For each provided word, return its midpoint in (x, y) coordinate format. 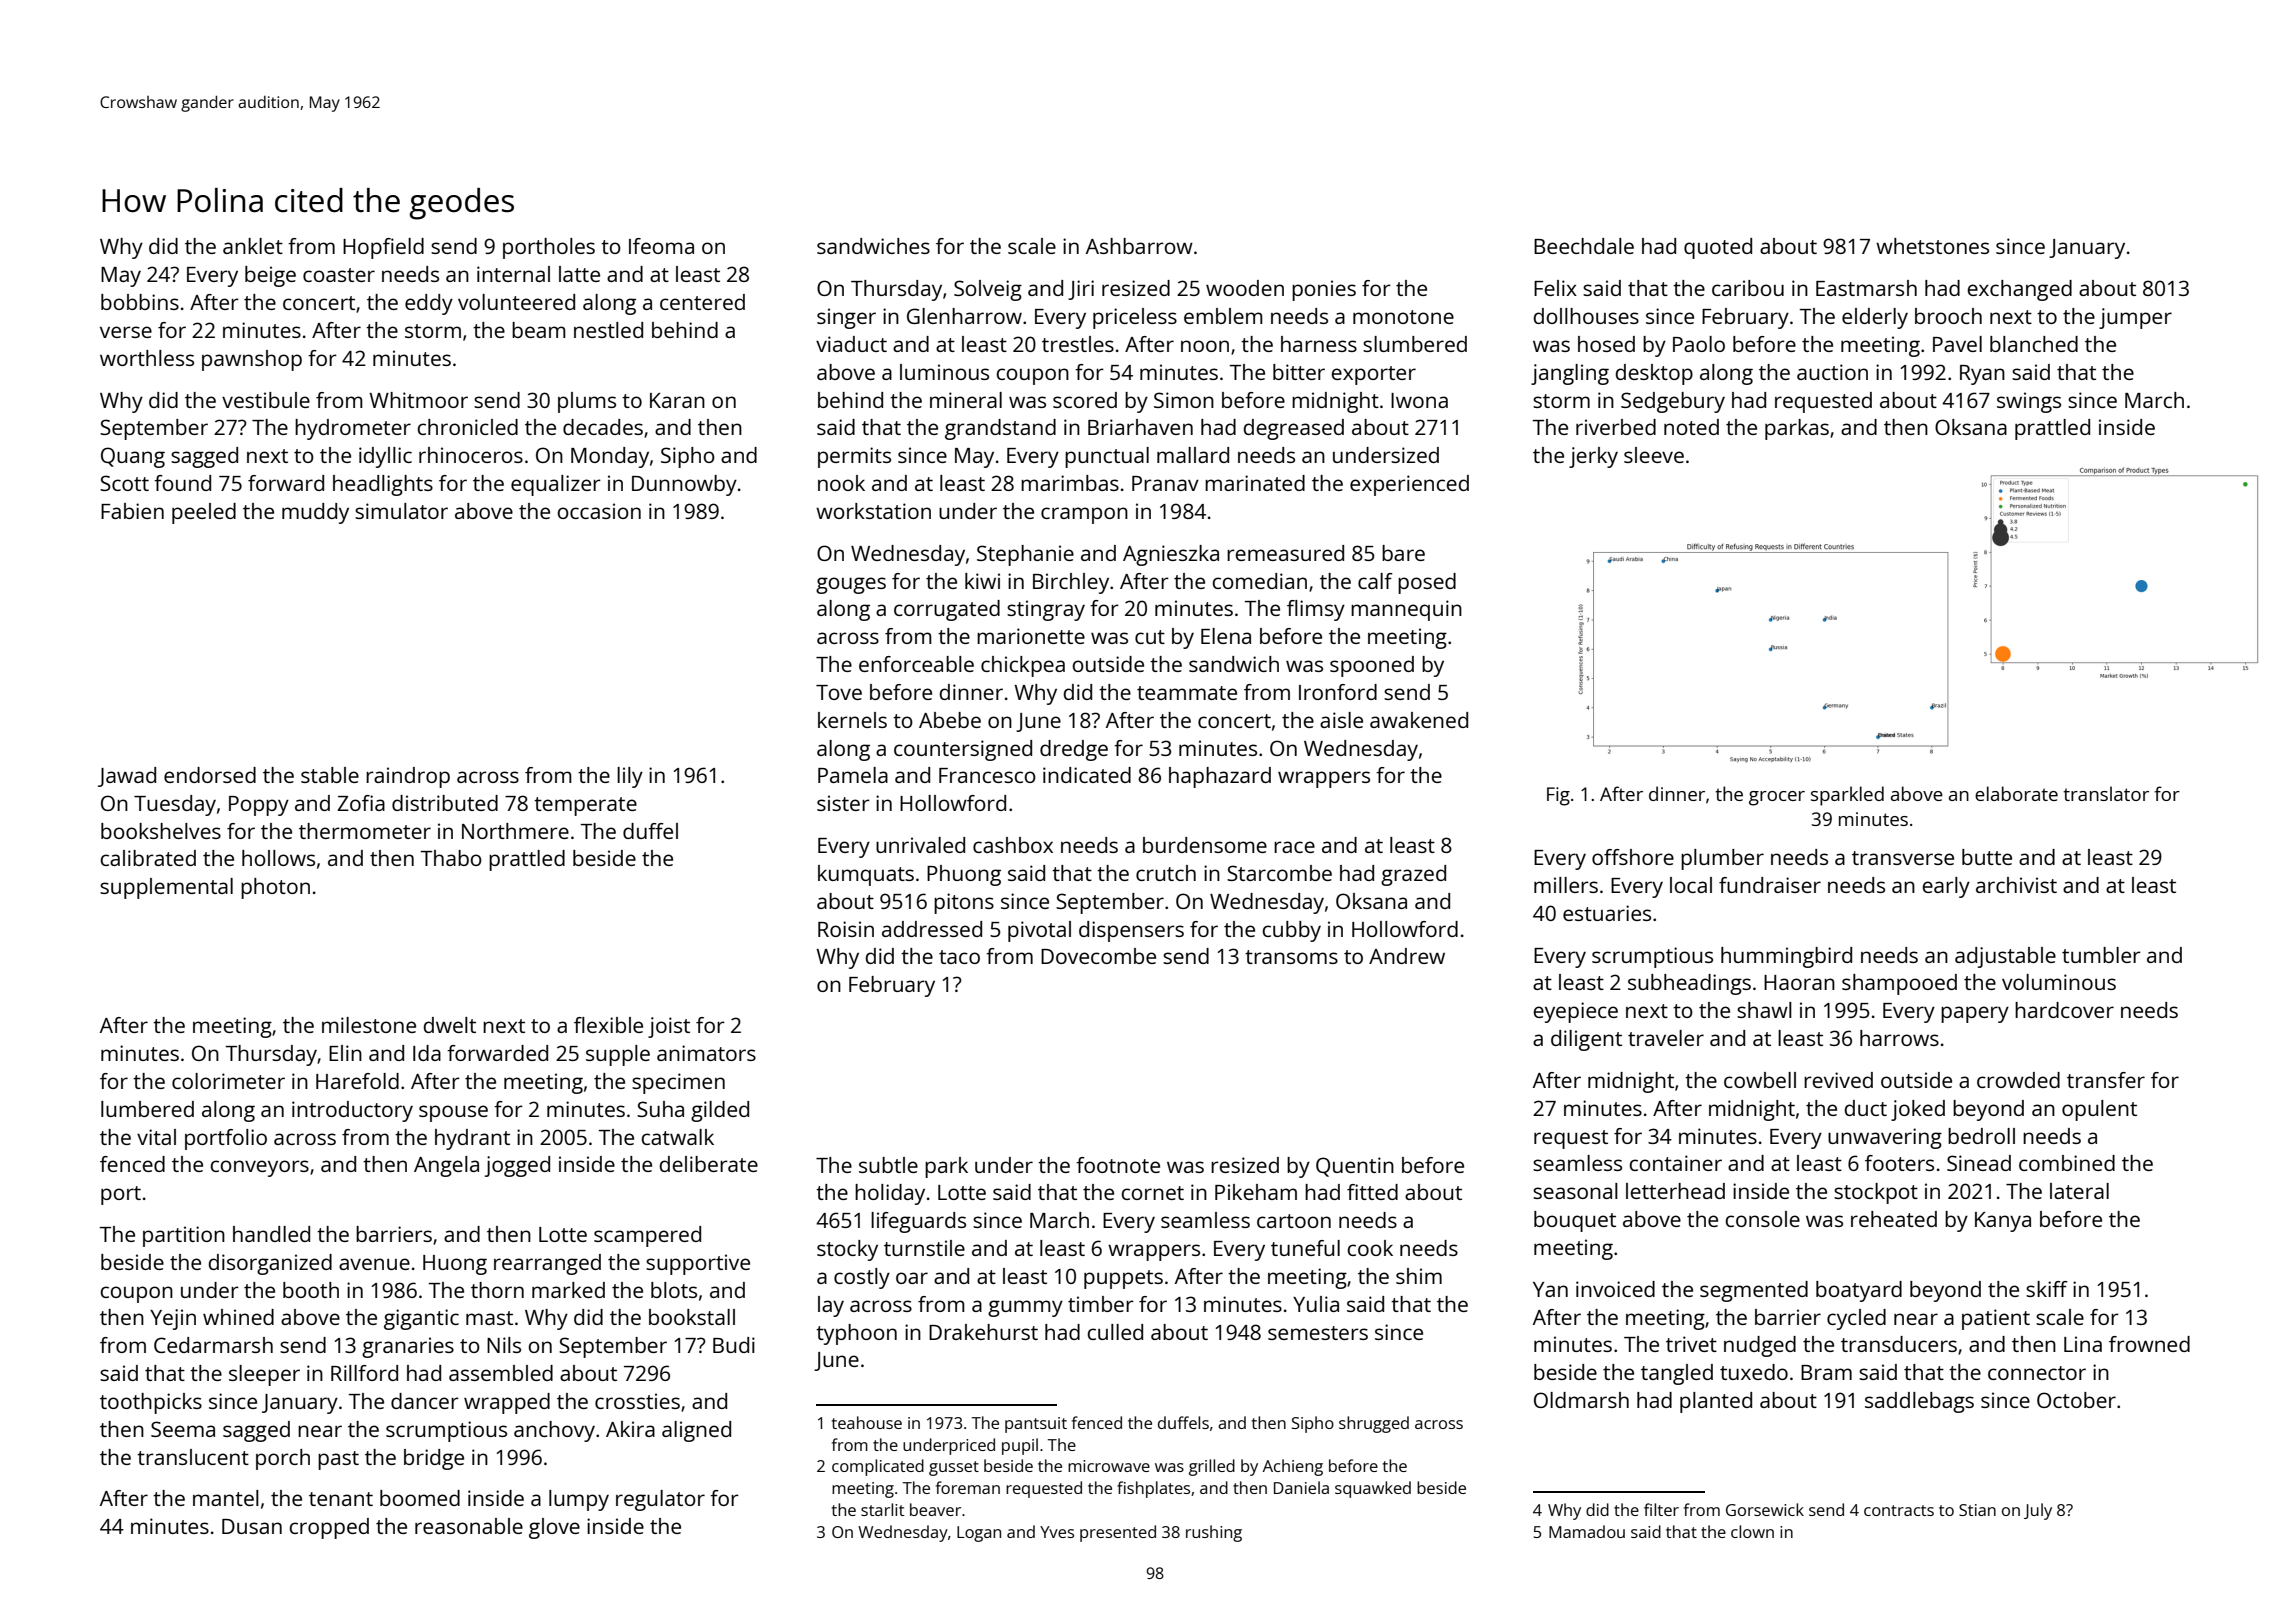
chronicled (467, 427)
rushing (1214, 1533)
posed (1427, 583)
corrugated (947, 610)
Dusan (252, 1526)
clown (1752, 1531)
